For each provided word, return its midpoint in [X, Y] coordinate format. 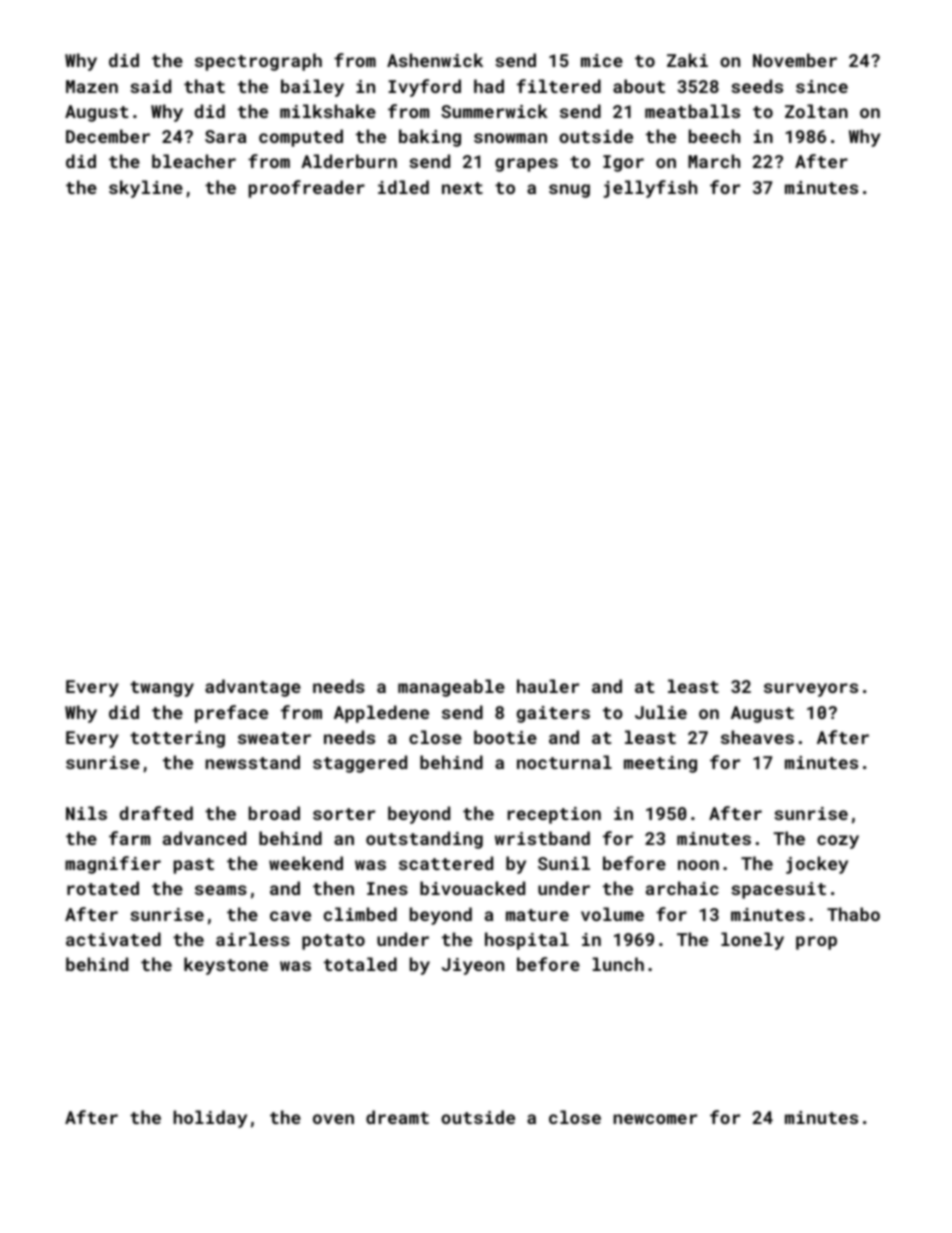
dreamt [397, 1117]
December [108, 136]
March [714, 161]
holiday [210, 1119]
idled [403, 187]
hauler [548, 686]
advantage [253, 688]
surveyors [811, 690]
